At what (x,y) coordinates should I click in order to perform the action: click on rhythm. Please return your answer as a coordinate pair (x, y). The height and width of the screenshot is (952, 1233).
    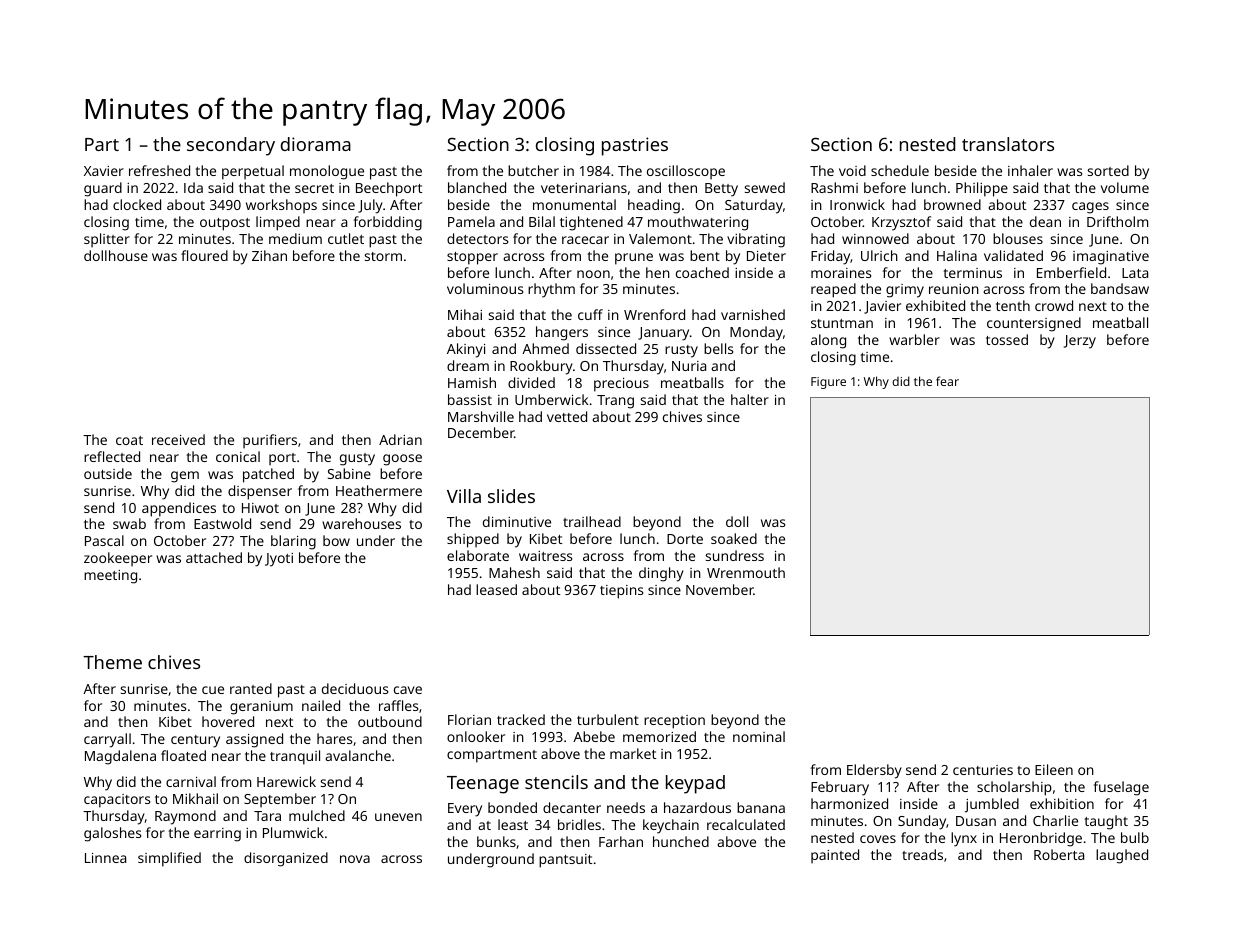
    Looking at the image, I should click on (551, 290).
